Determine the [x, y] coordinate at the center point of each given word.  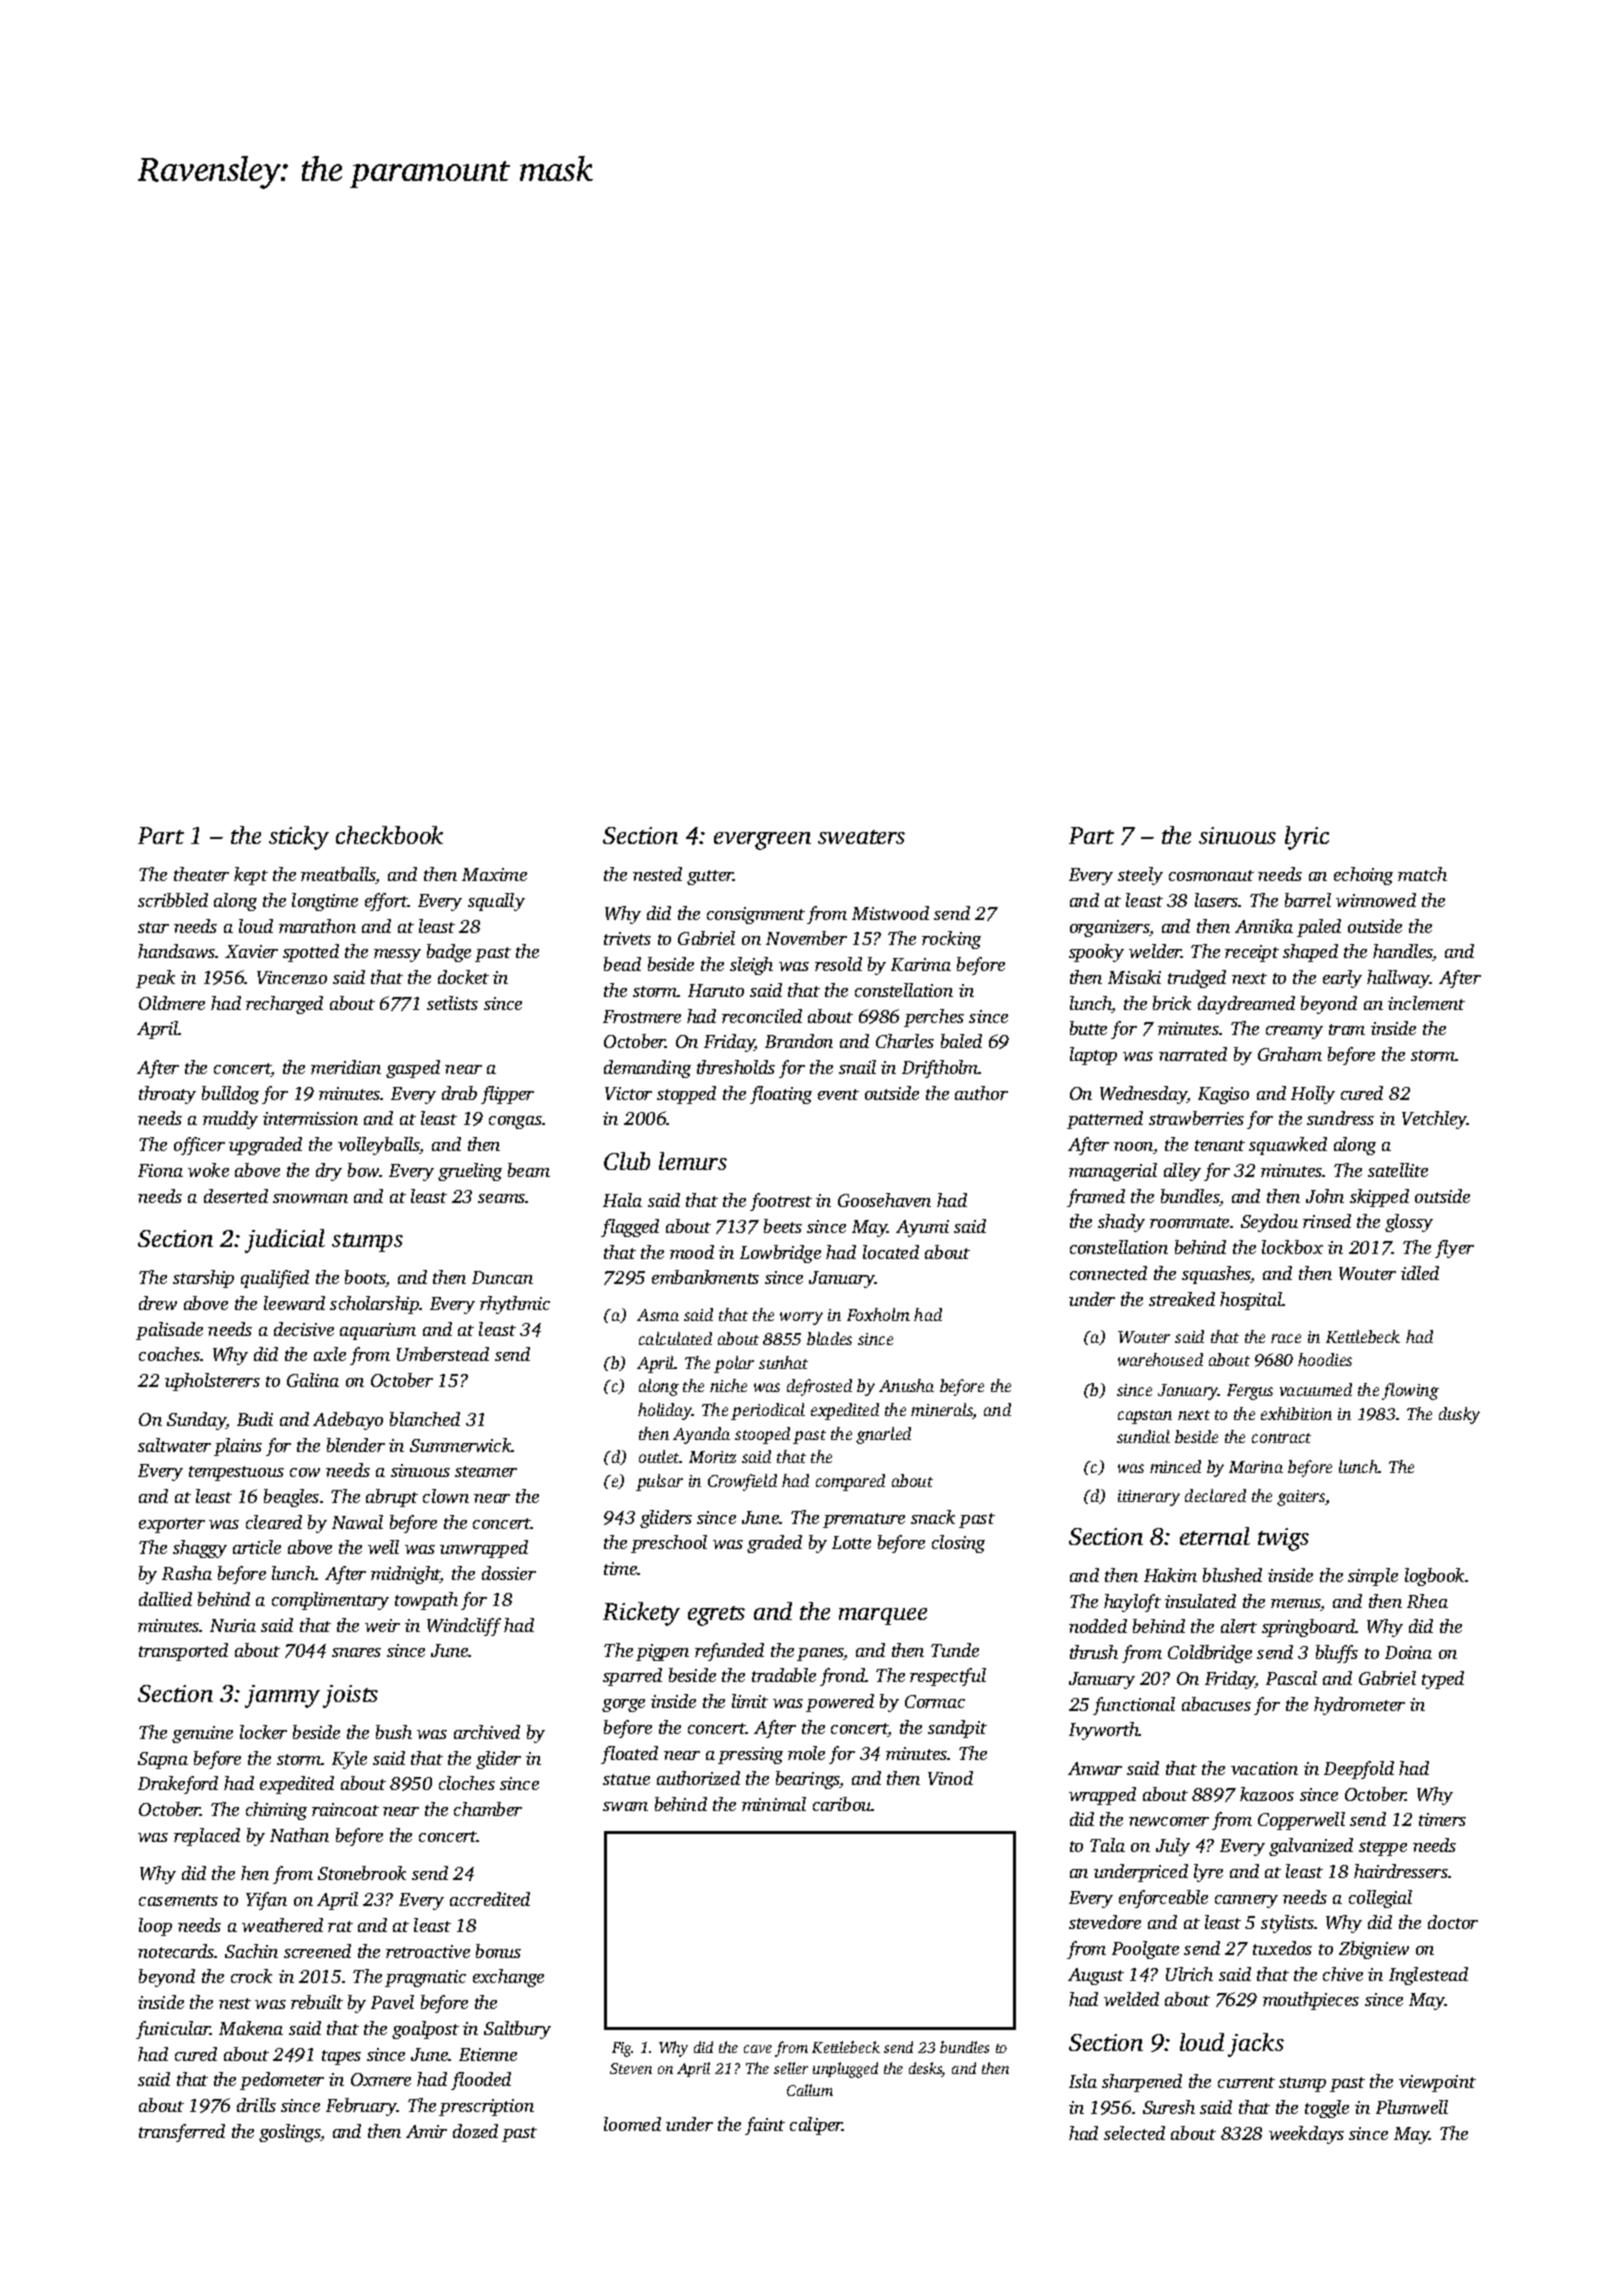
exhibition [1296, 1413]
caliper [816, 2126]
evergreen [762, 841]
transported [183, 1652]
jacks [1256, 2045]
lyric [1307, 838]
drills [256, 2105]
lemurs [693, 1161]
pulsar [659, 1482]
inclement [1426, 1003]
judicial [285, 1241]
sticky [299, 838]
